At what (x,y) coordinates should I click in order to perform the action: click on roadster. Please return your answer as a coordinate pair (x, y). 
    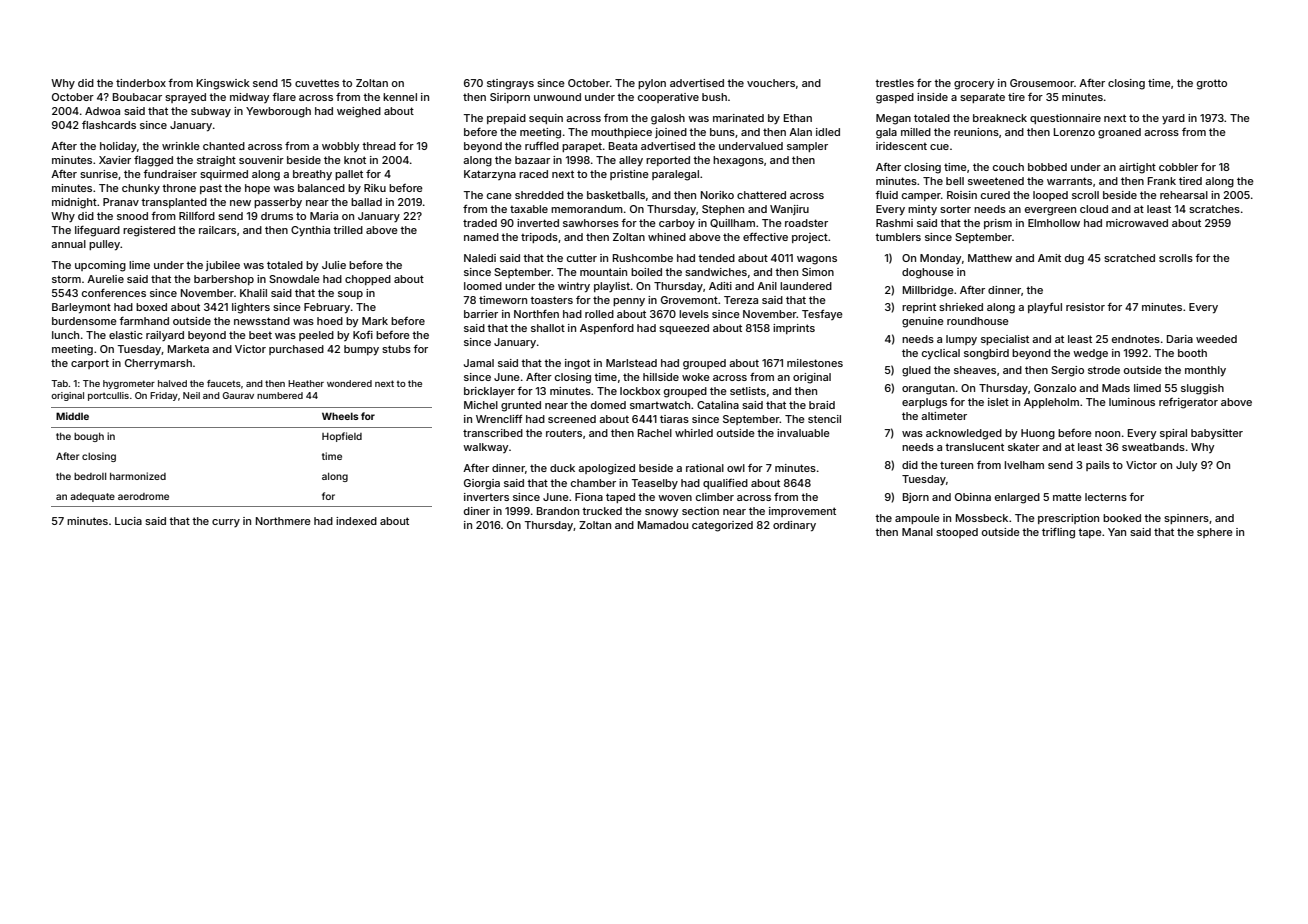
    Looking at the image, I should click on (806, 223).
